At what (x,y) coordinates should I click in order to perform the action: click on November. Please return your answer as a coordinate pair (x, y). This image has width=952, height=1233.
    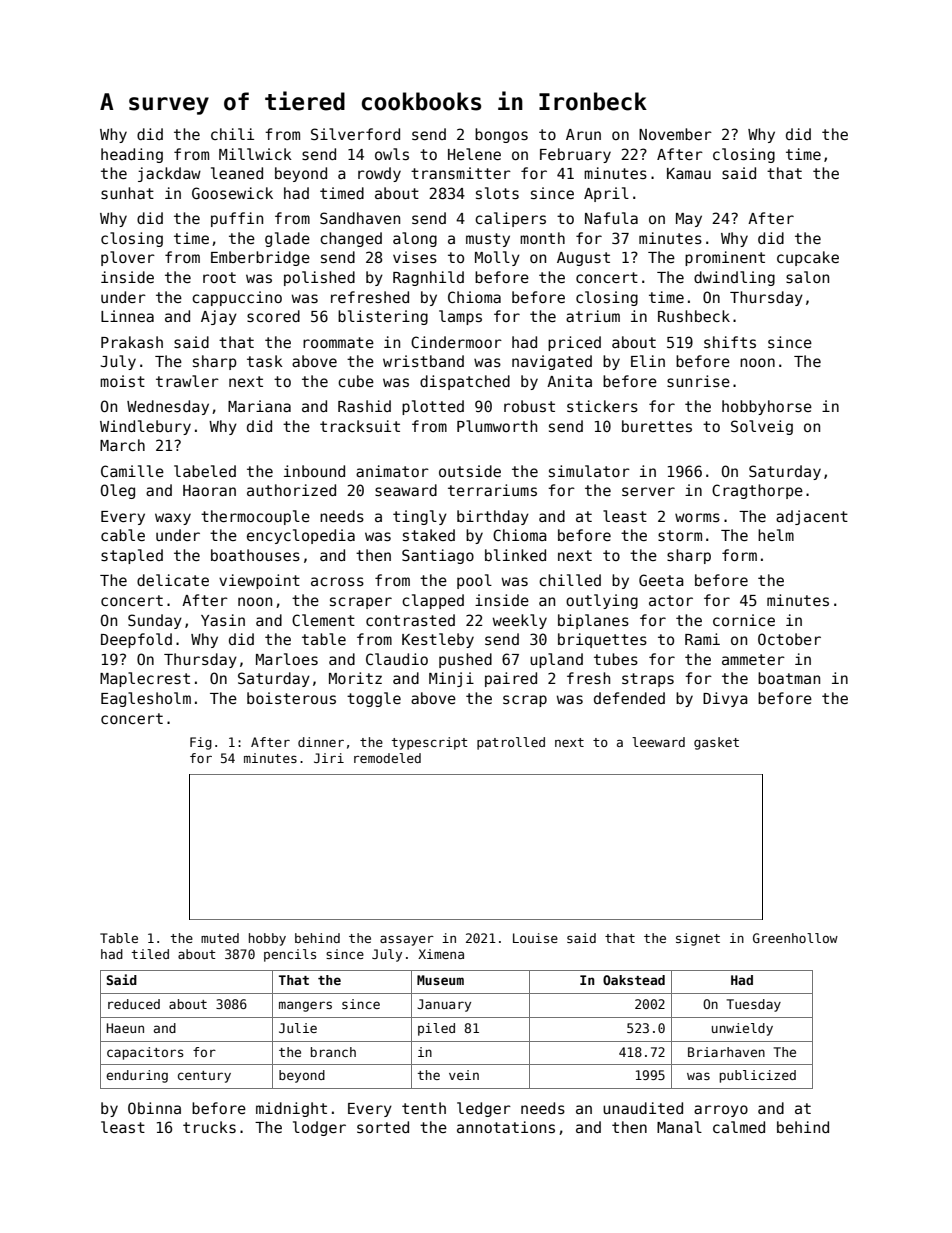
    Looking at the image, I should click on (675, 134).
